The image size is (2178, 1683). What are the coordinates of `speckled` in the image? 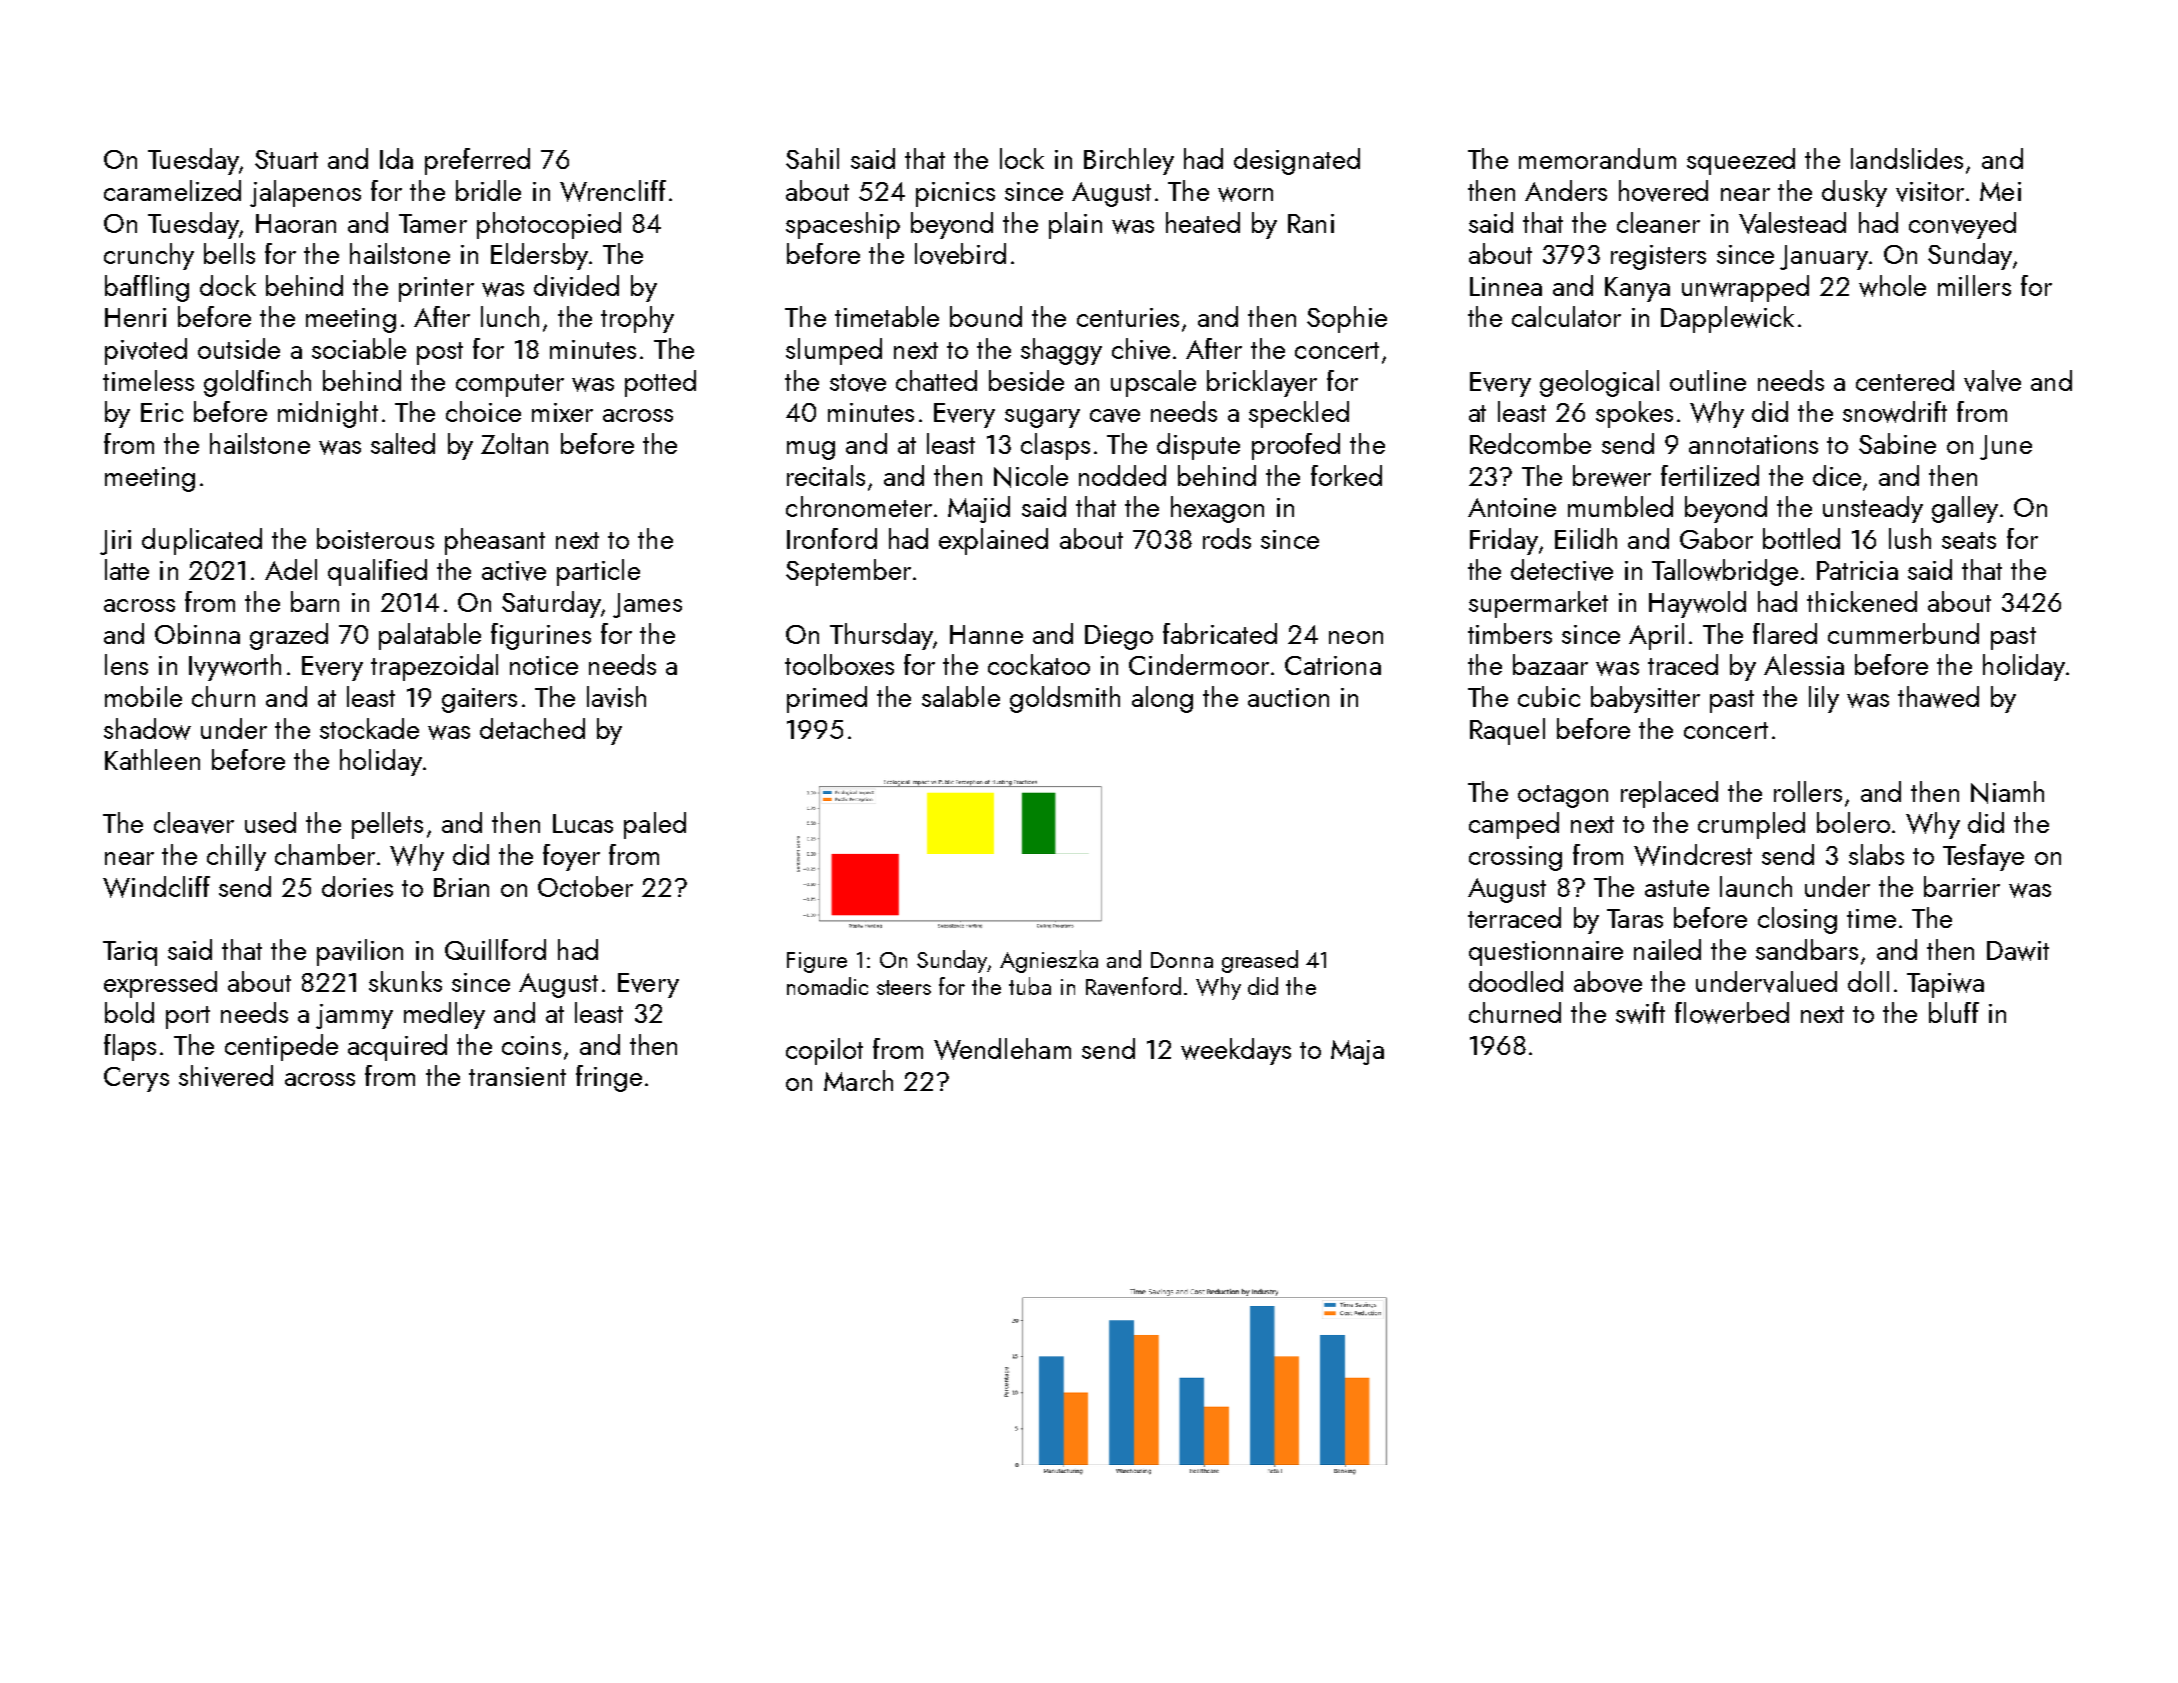 It's located at (1299, 414).
